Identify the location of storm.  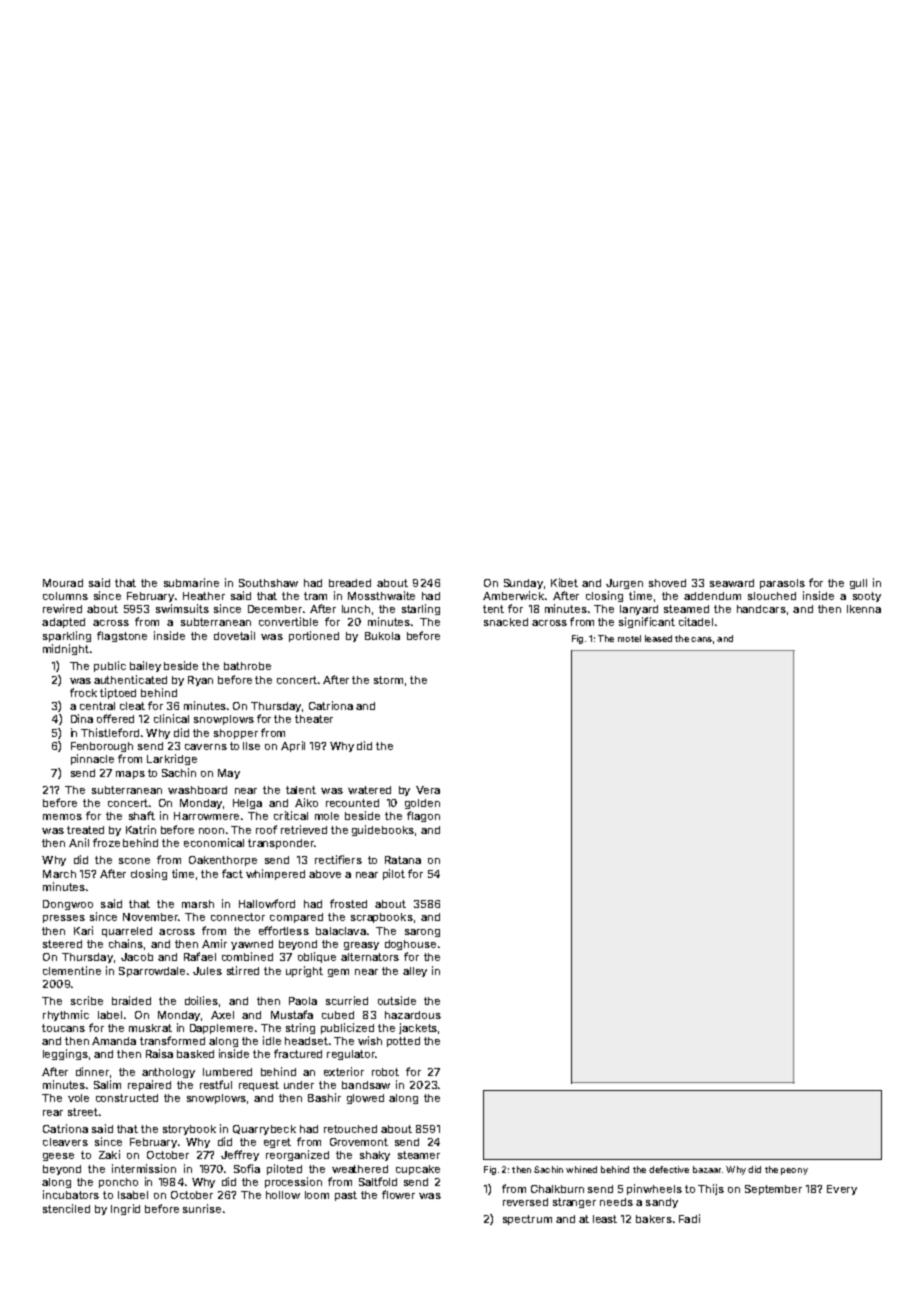
(388, 680).
